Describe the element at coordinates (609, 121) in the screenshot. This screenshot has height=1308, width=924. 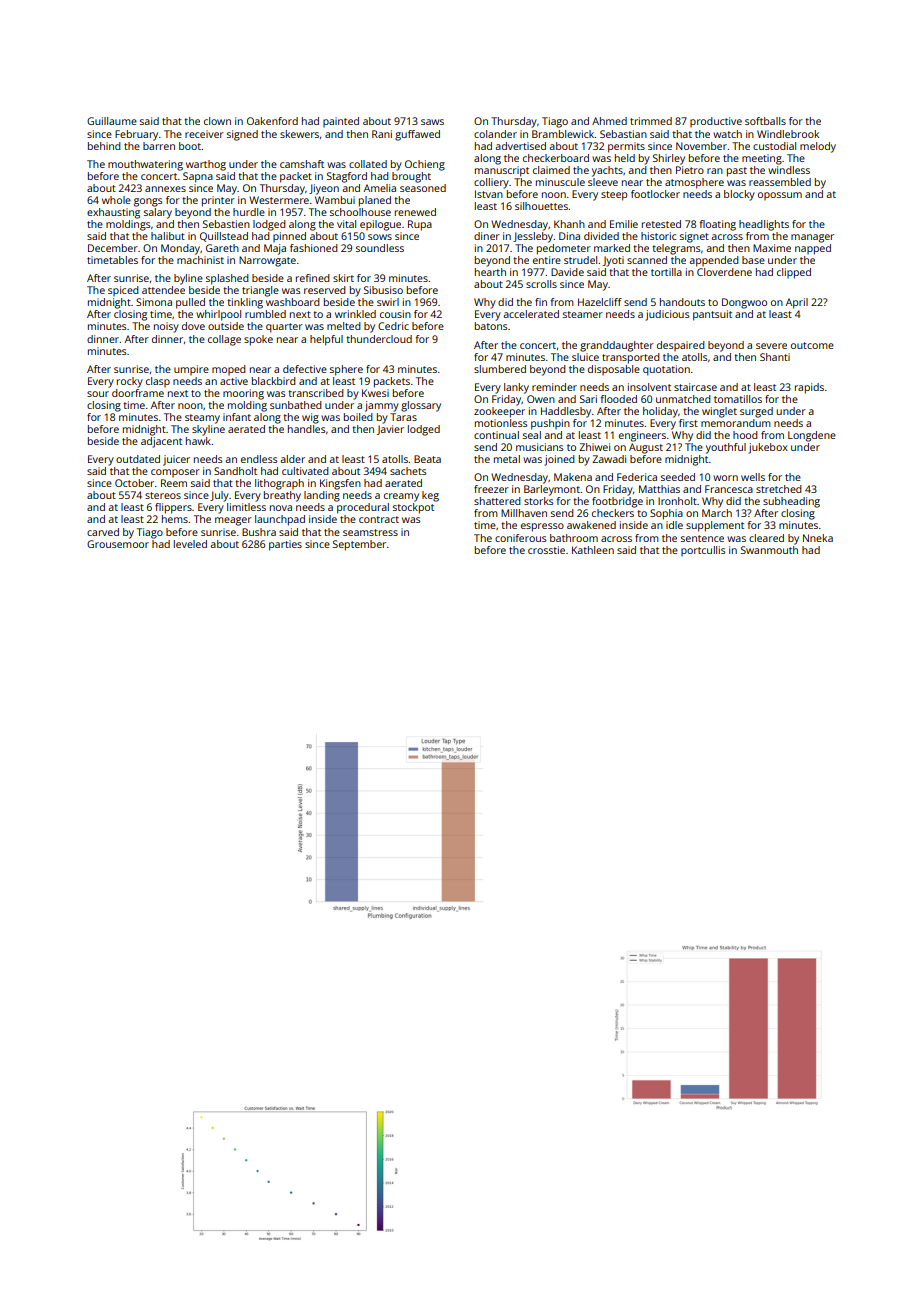
I see `Ahmed` at that location.
